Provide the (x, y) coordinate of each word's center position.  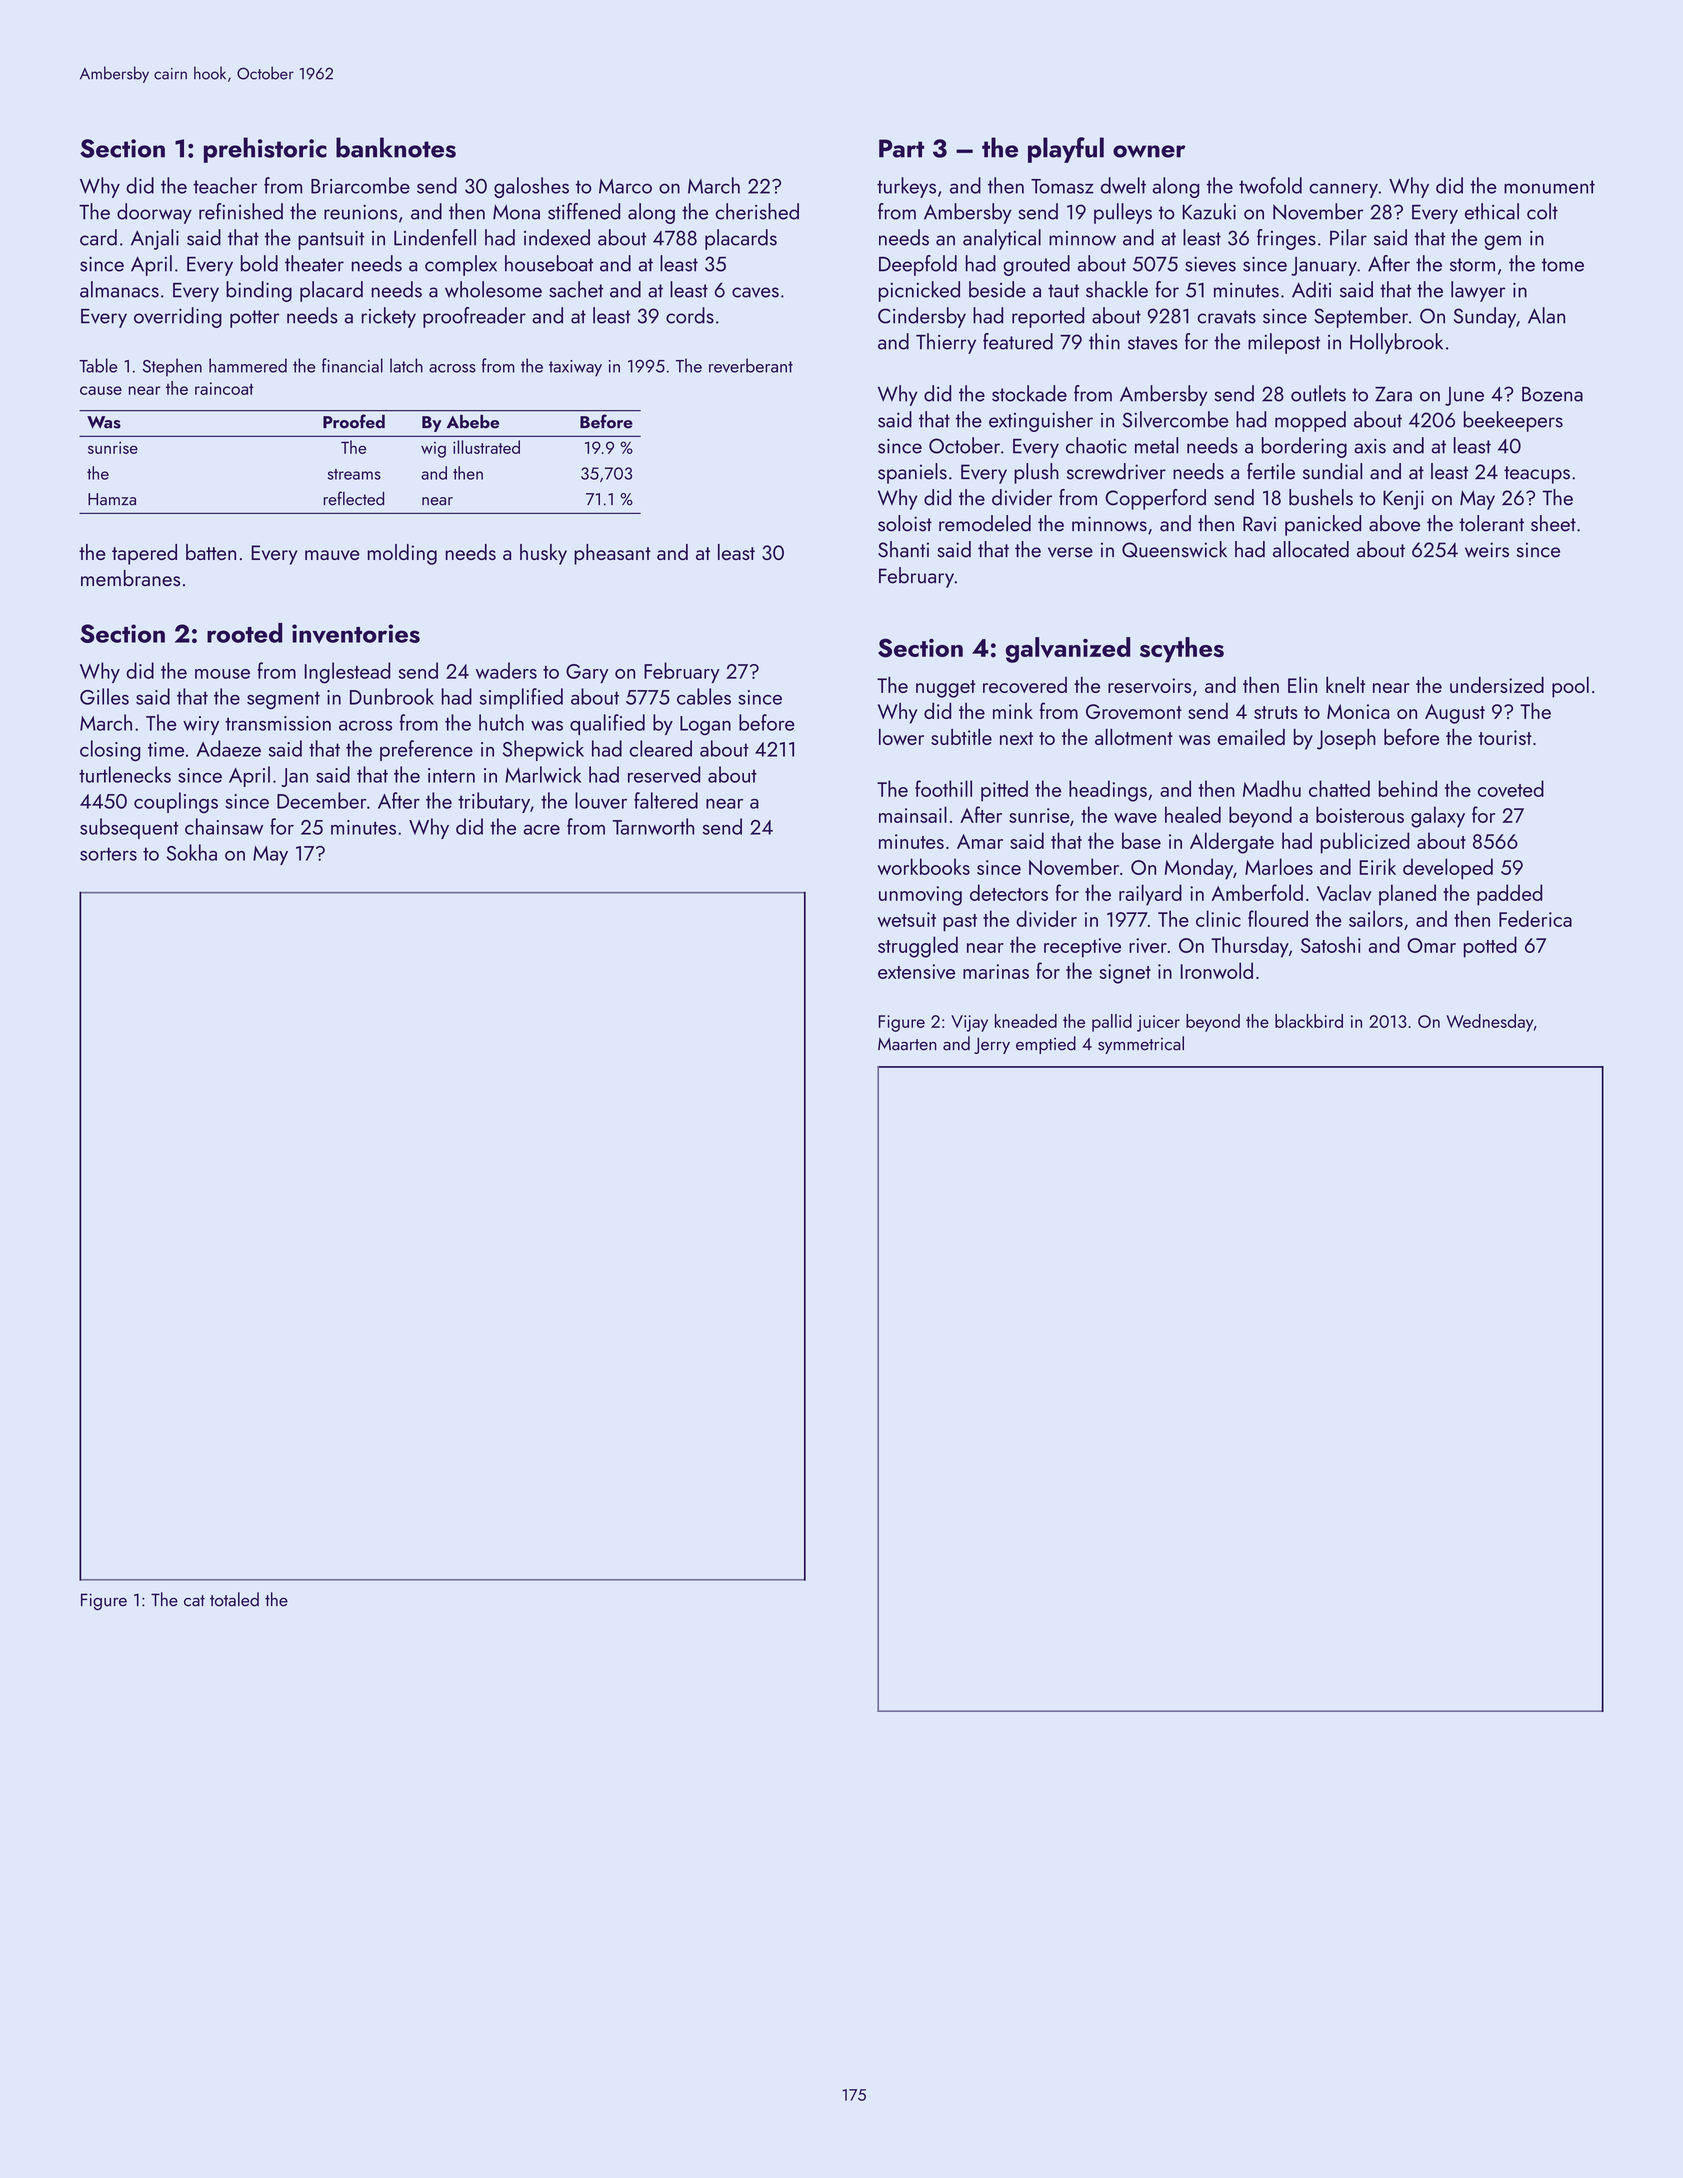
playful (1066, 150)
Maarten (907, 1044)
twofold (1270, 185)
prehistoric (265, 150)
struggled (918, 947)
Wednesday (1489, 1023)
